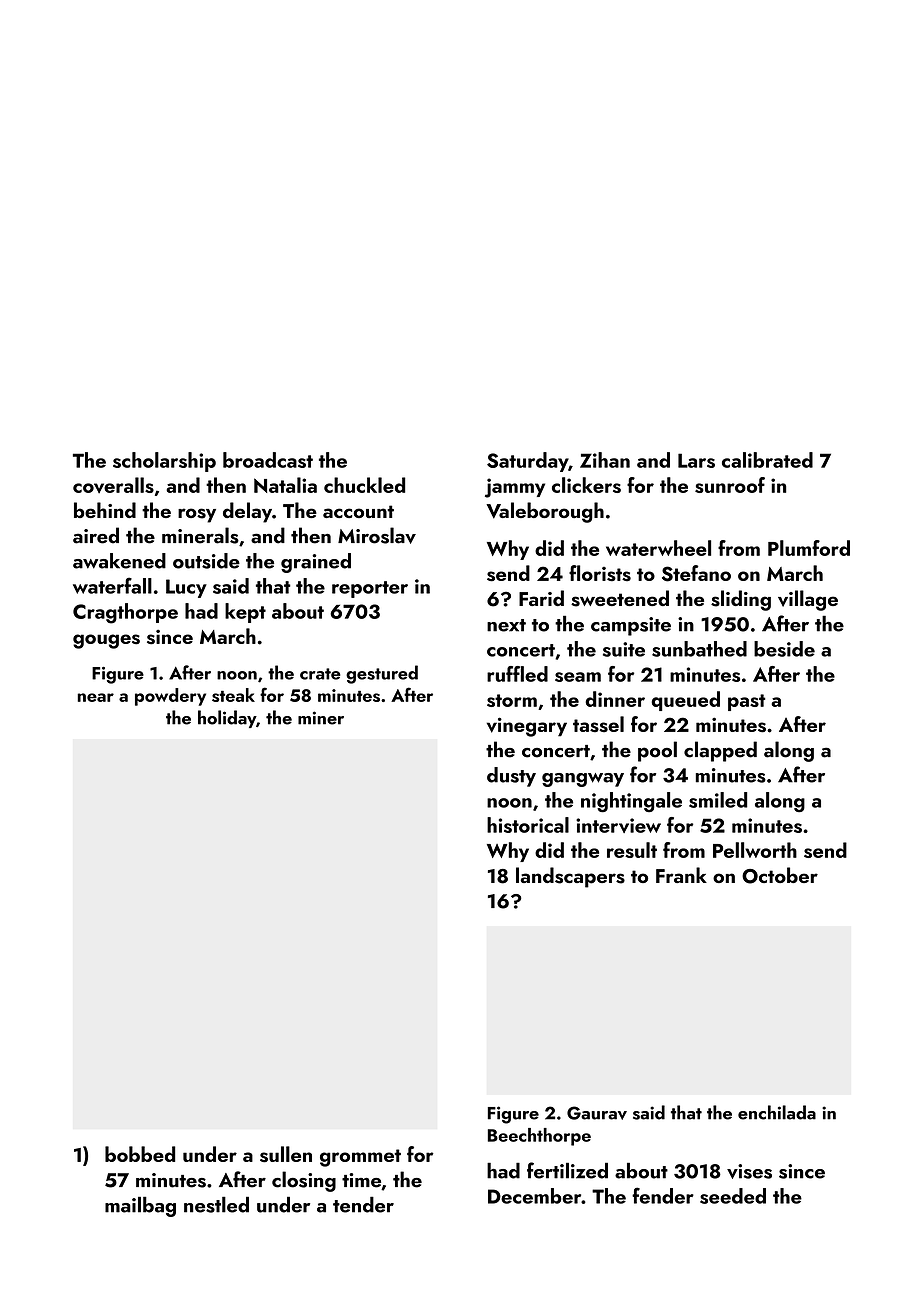 This page has width=924, height=1311. What do you see at coordinates (216, 1204) in the page?
I see `nestled` at bounding box center [216, 1204].
